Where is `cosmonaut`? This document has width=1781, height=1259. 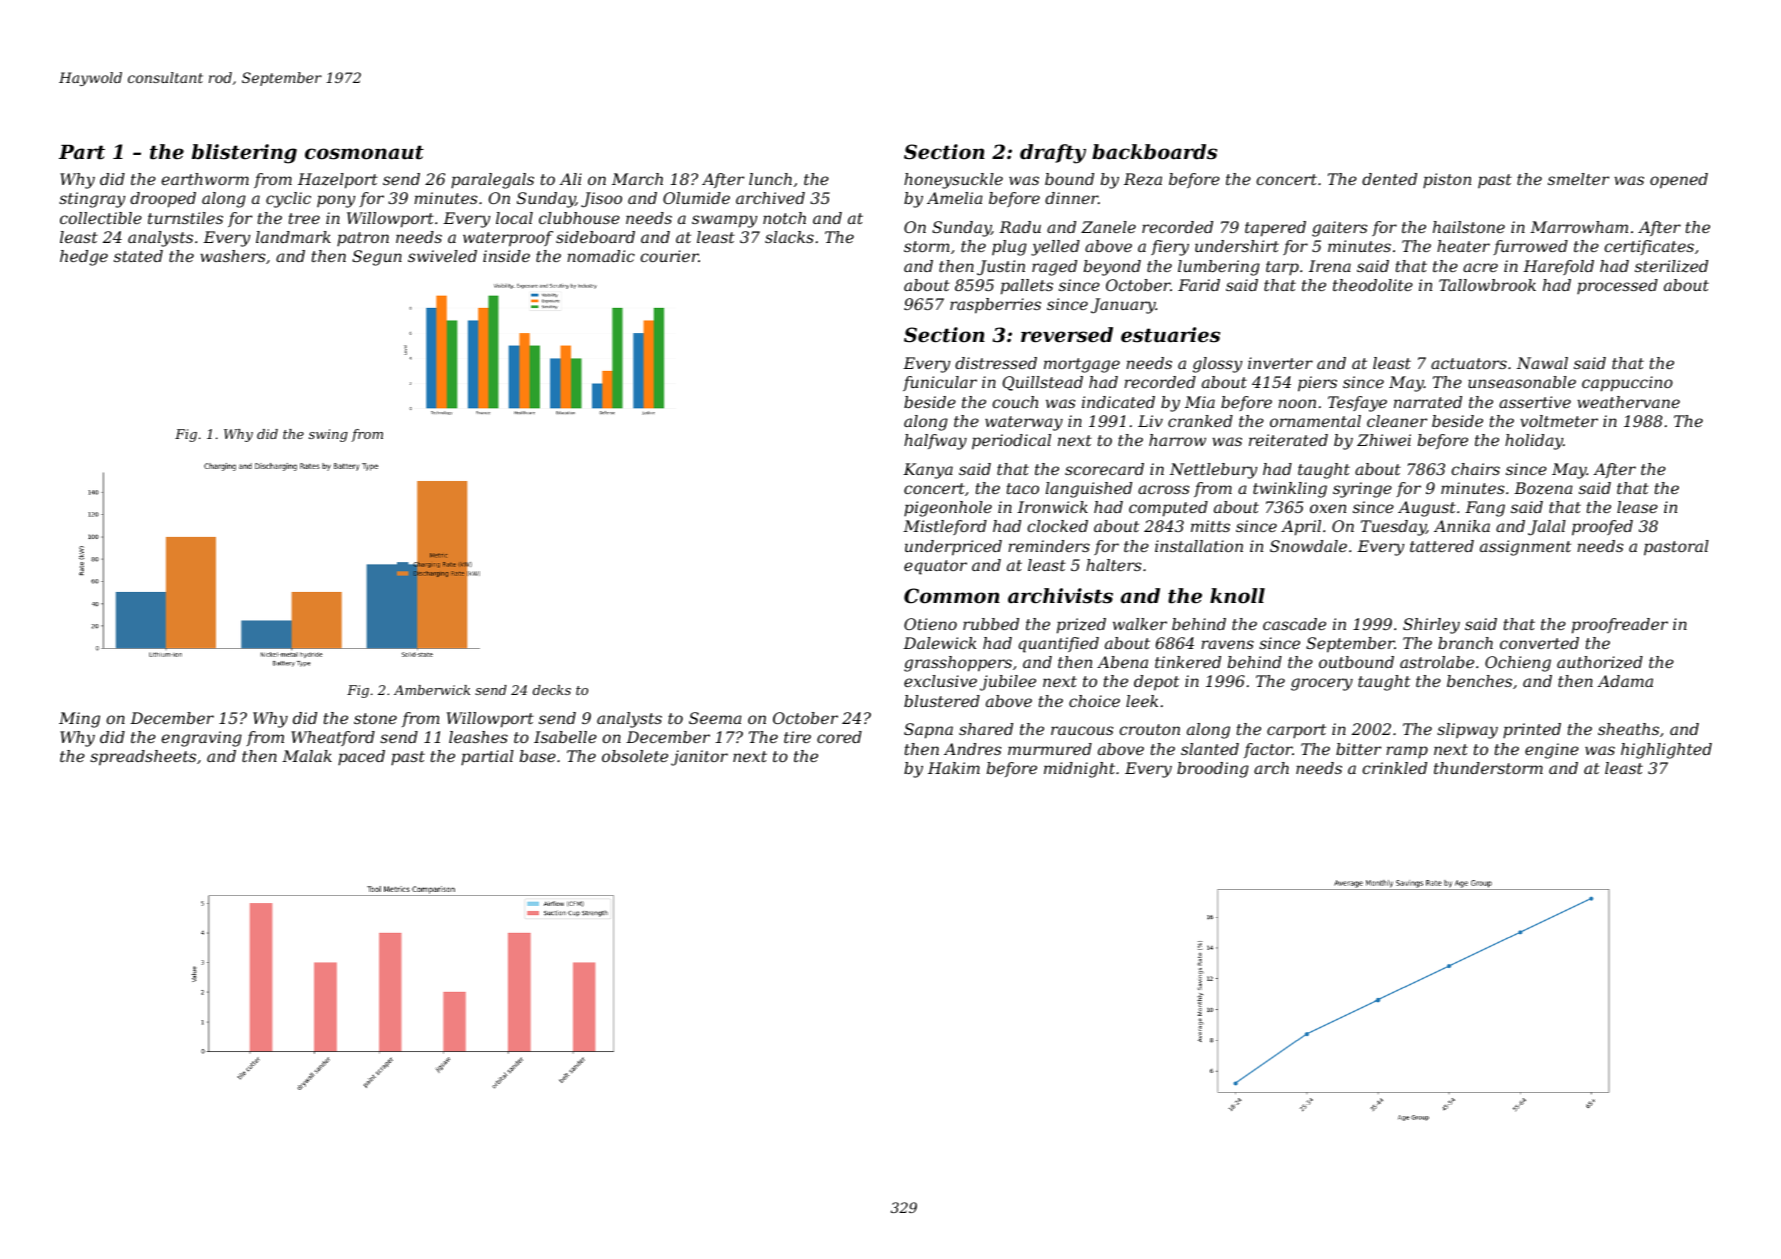
cosmonaut is located at coordinates (364, 152).
